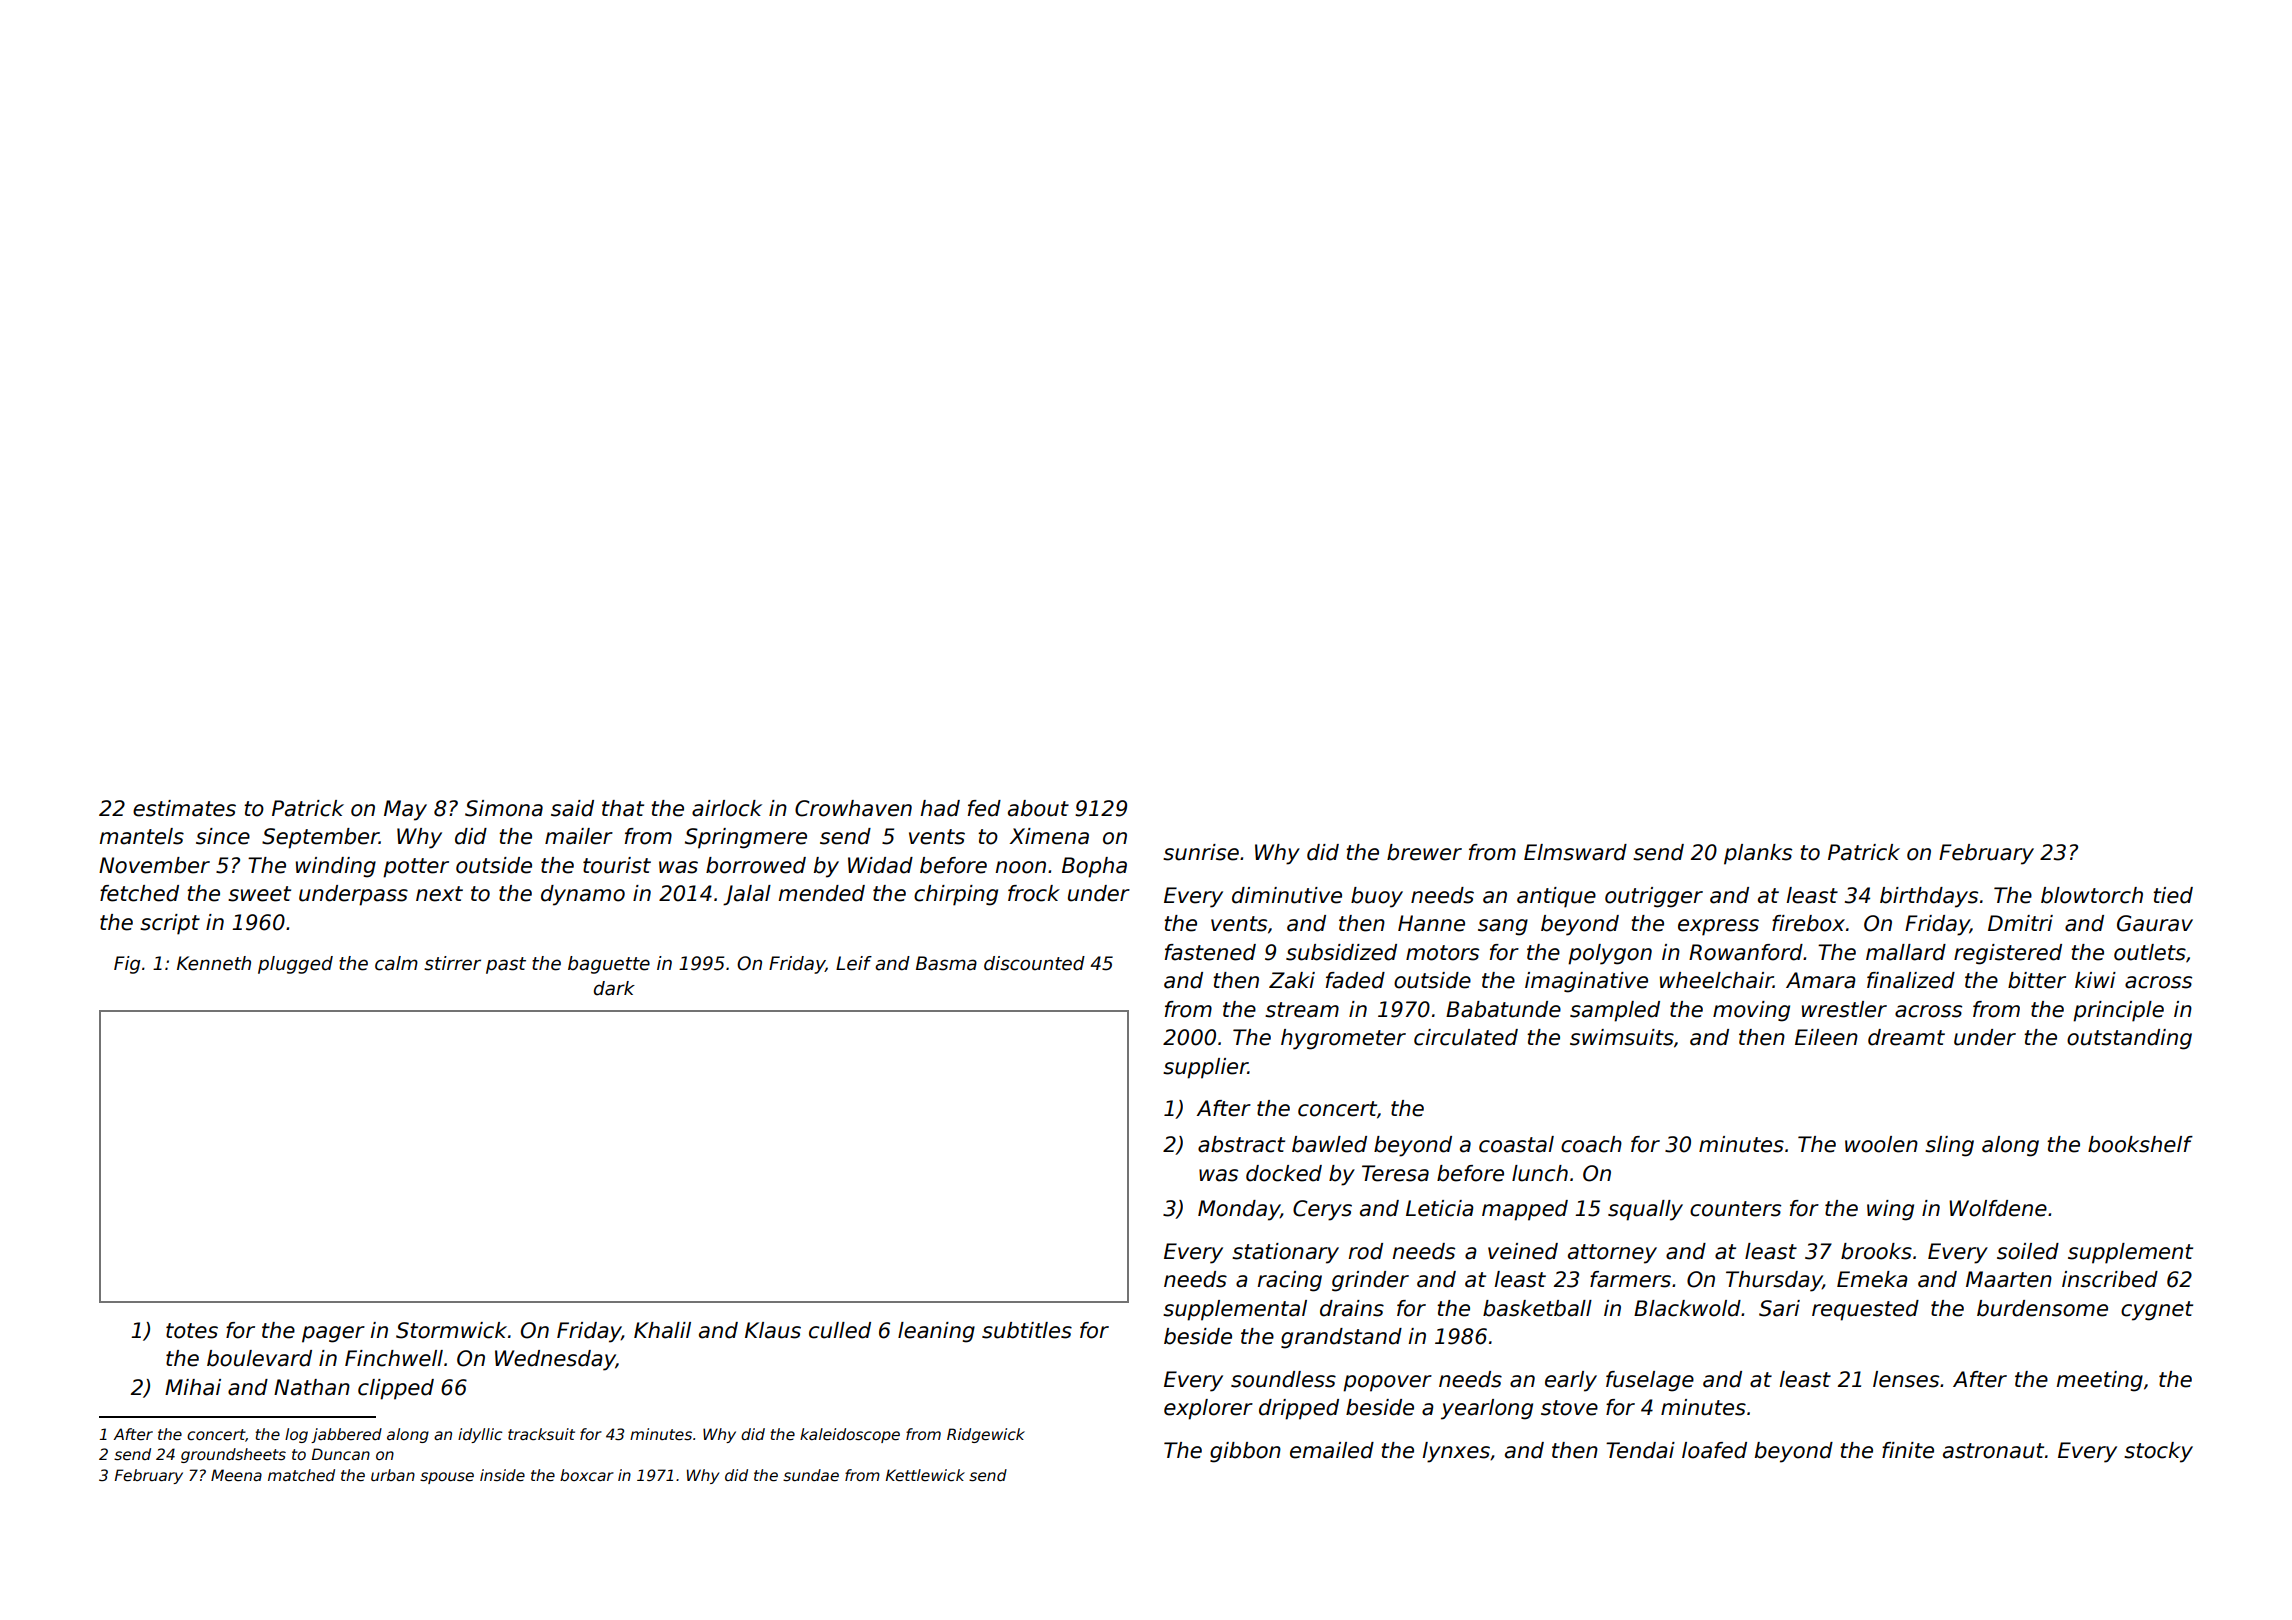 The width and height of the screenshot is (2292, 1620). What do you see at coordinates (1575, 852) in the screenshot?
I see `Elmsward` at bounding box center [1575, 852].
